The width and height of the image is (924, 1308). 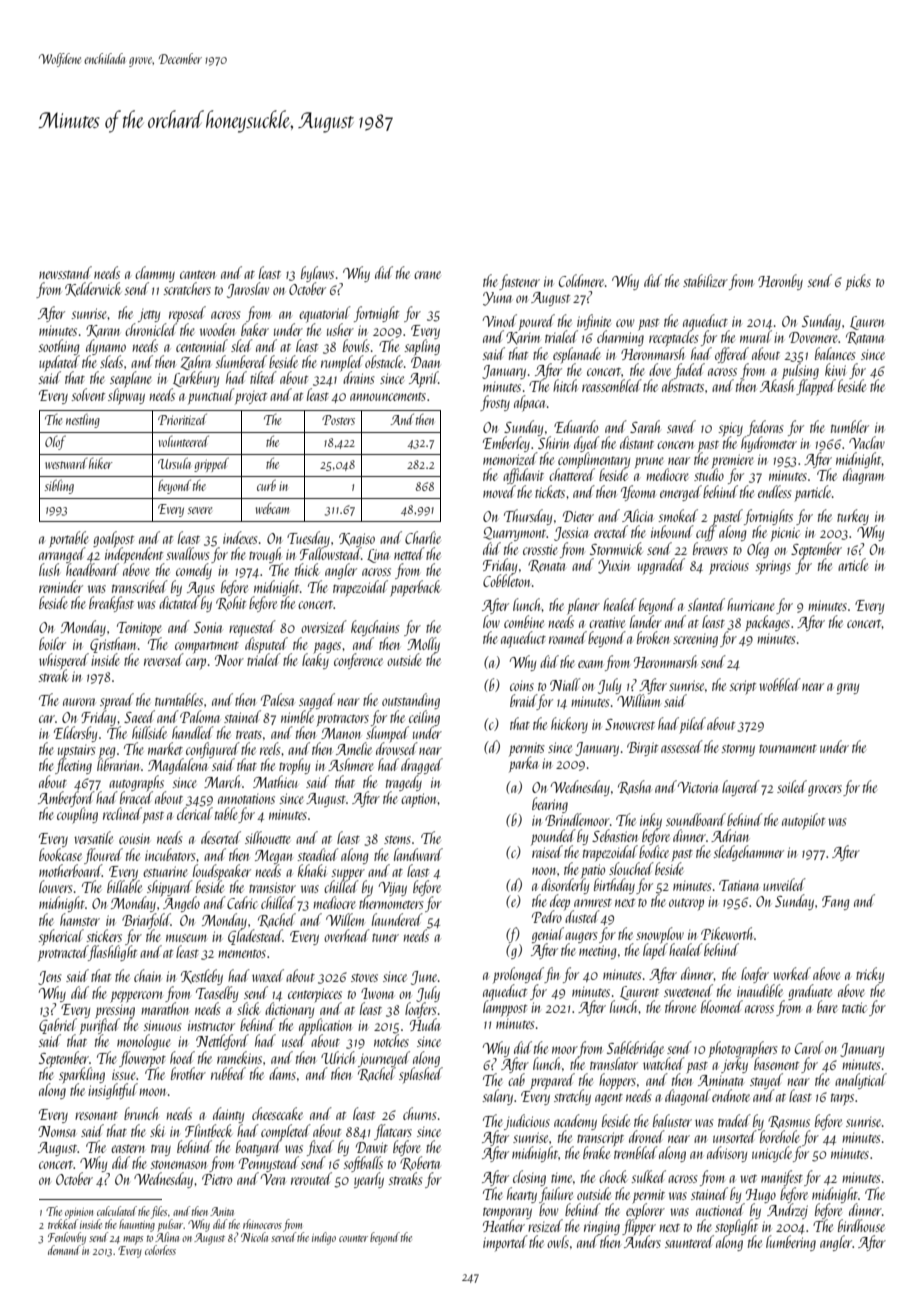 What do you see at coordinates (427, 275) in the image?
I see `crane` at bounding box center [427, 275].
